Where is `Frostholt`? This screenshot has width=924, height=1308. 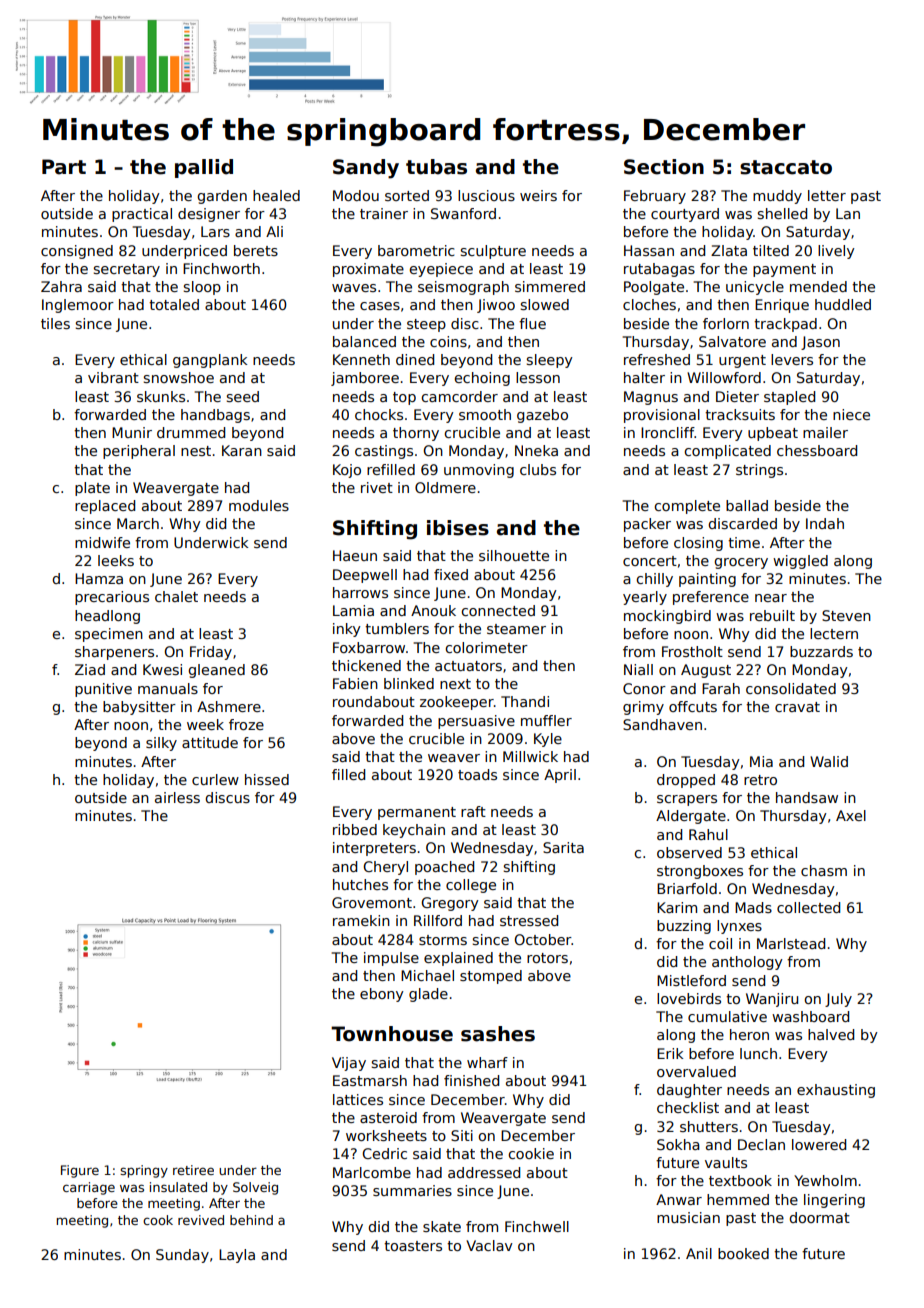 Frostholt is located at coordinates (692, 651).
